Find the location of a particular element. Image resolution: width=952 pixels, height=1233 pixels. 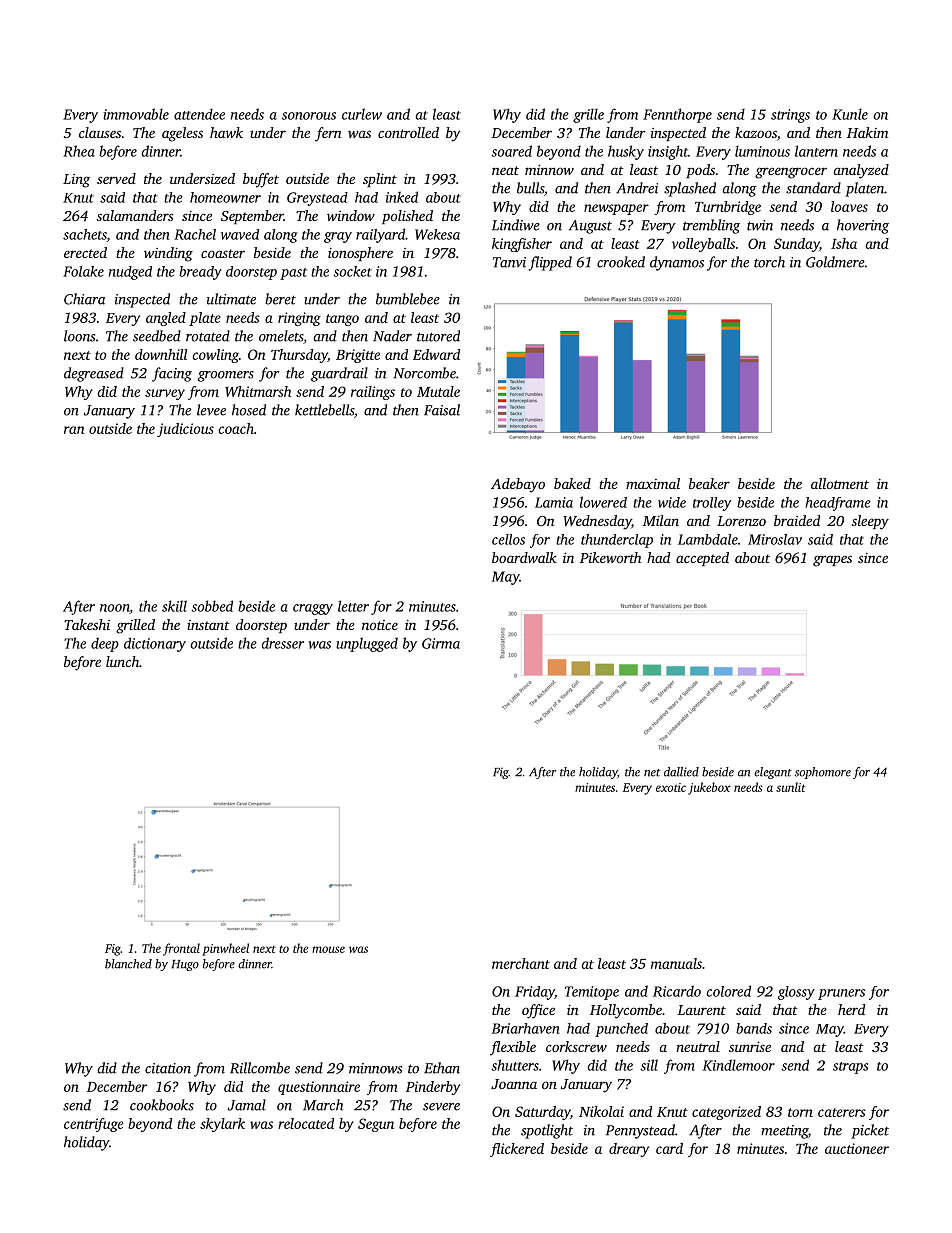

strings is located at coordinates (790, 116).
